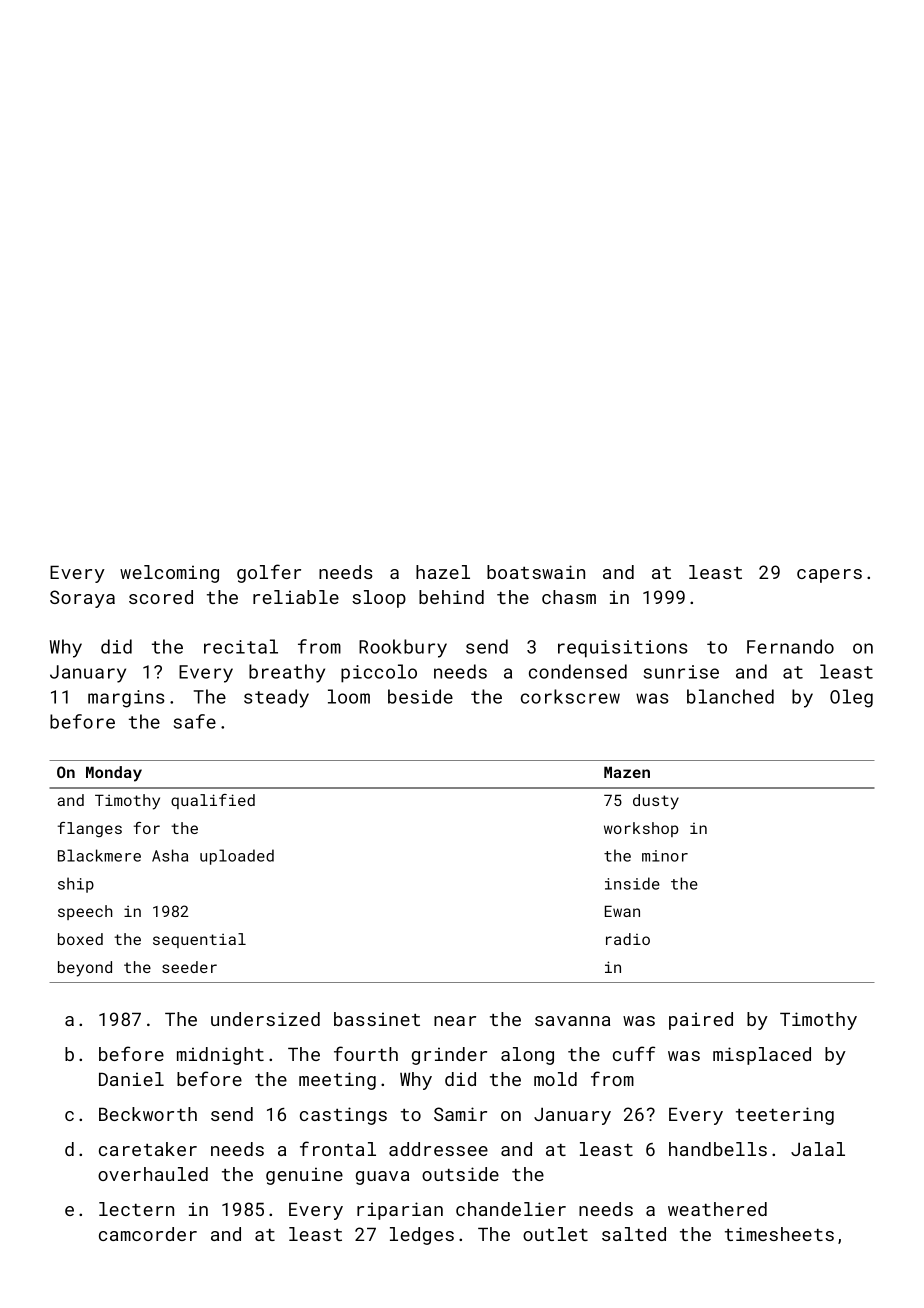  Describe the element at coordinates (681, 672) in the screenshot. I see `sunrise` at that location.
